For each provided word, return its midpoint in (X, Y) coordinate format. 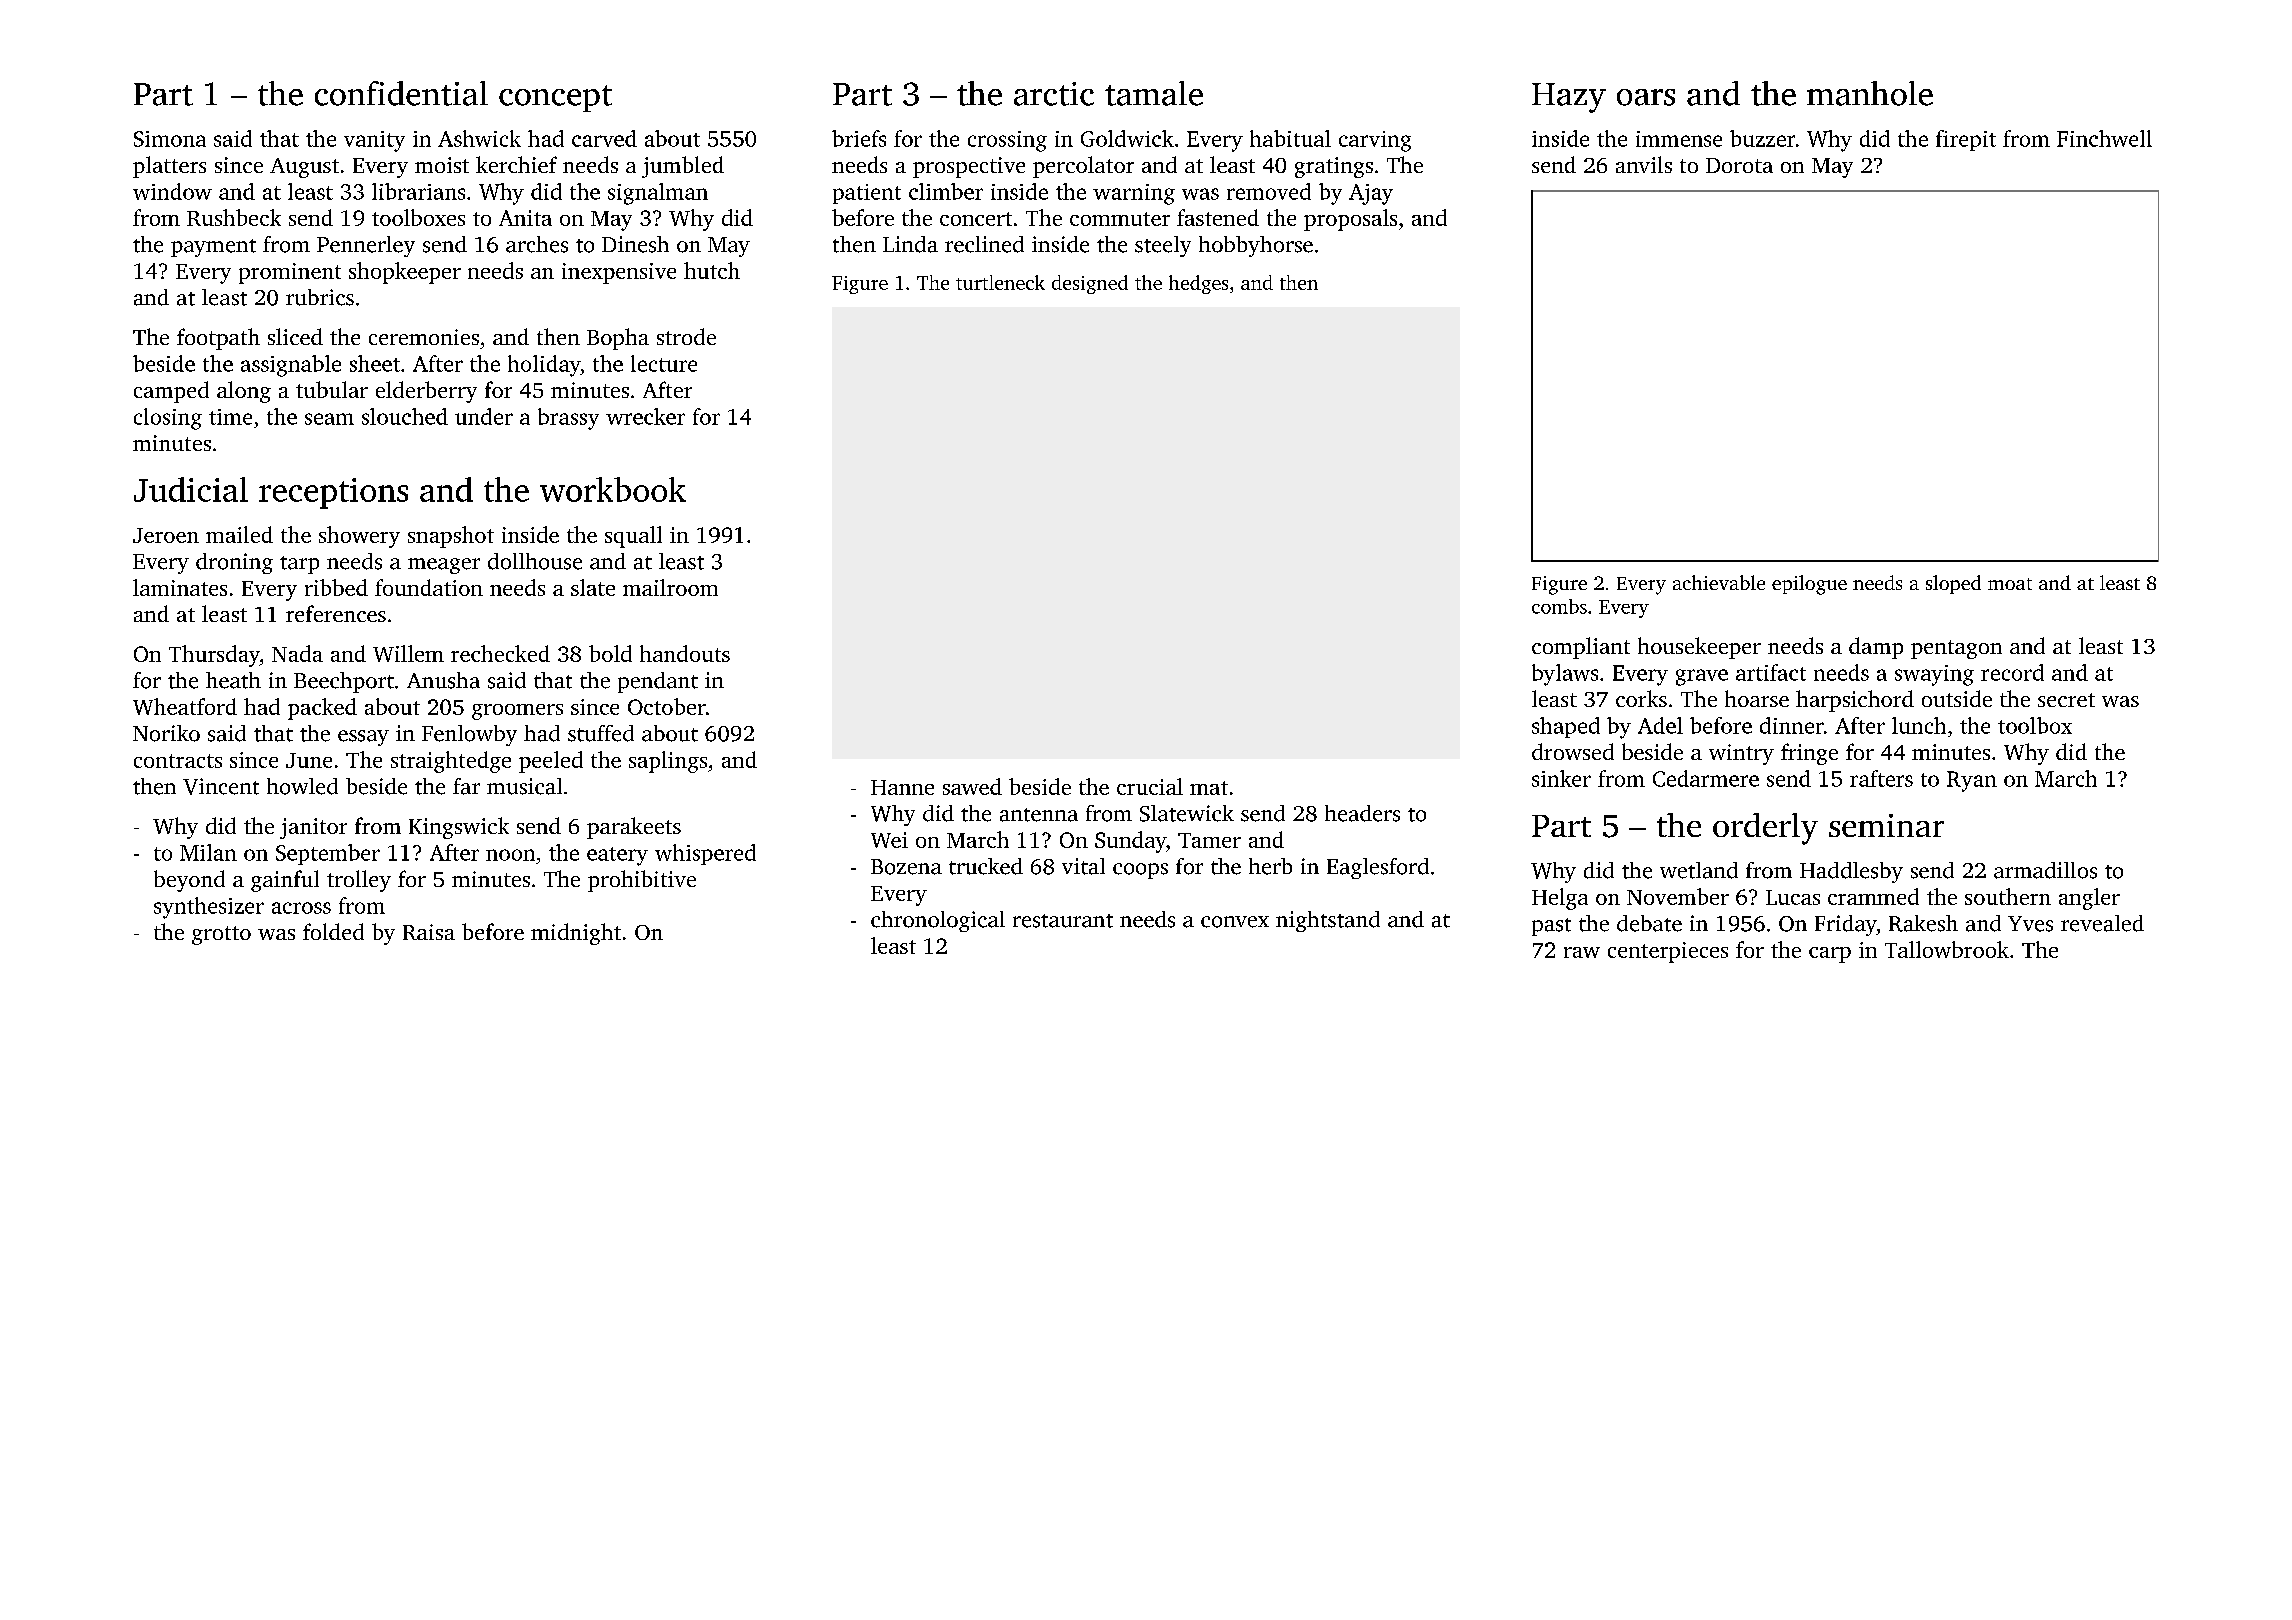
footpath (218, 339)
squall (633, 537)
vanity (374, 141)
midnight (576, 934)
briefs (859, 138)
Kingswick (459, 828)
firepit (1966, 140)
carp (1830, 955)
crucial (1150, 786)
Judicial (191, 489)
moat (2010, 584)
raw (1582, 952)
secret (2066, 700)
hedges (1198, 284)
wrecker (645, 416)
